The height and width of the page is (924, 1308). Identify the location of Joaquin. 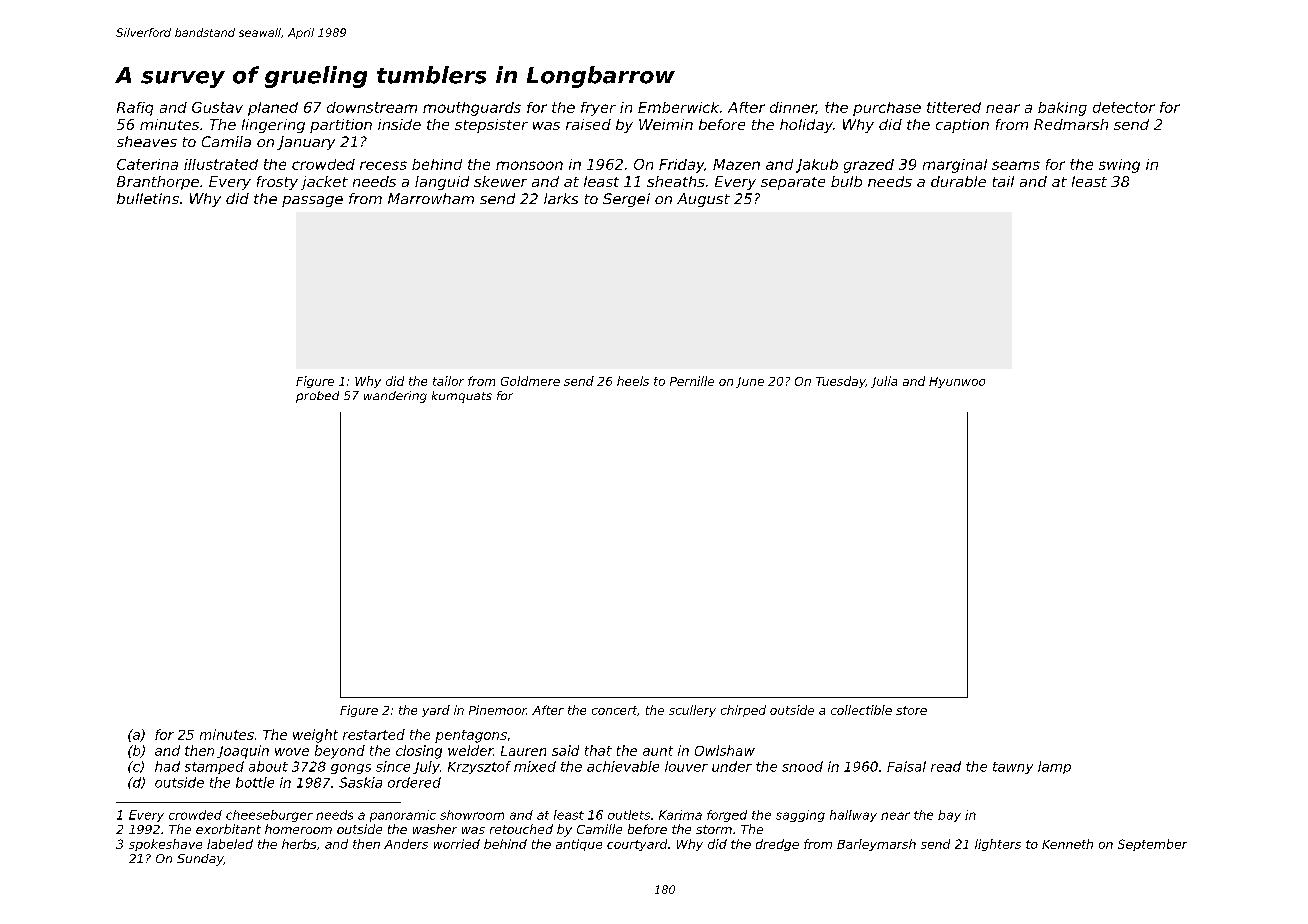
(243, 752).
